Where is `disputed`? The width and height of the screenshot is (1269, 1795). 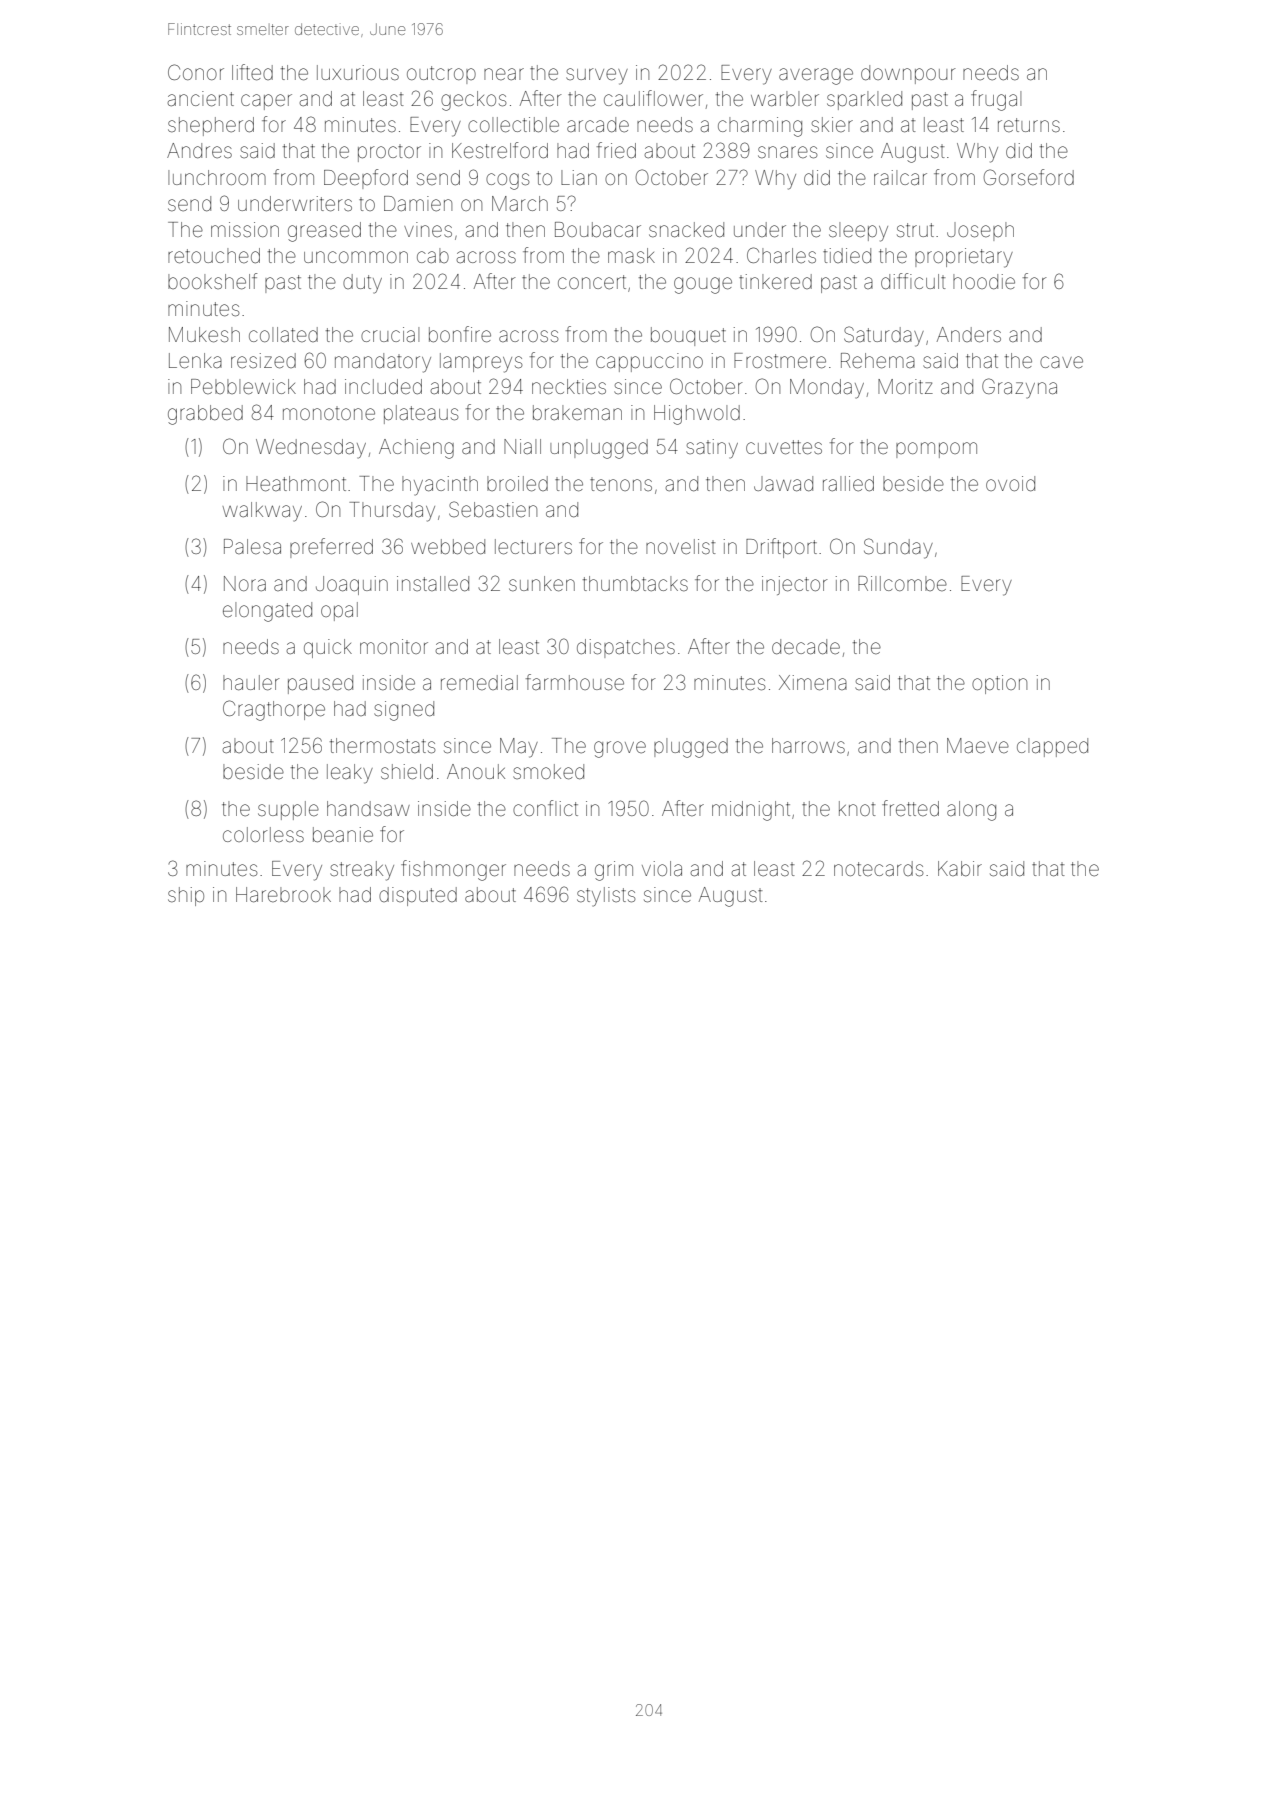
disputed is located at coordinates (418, 896).
